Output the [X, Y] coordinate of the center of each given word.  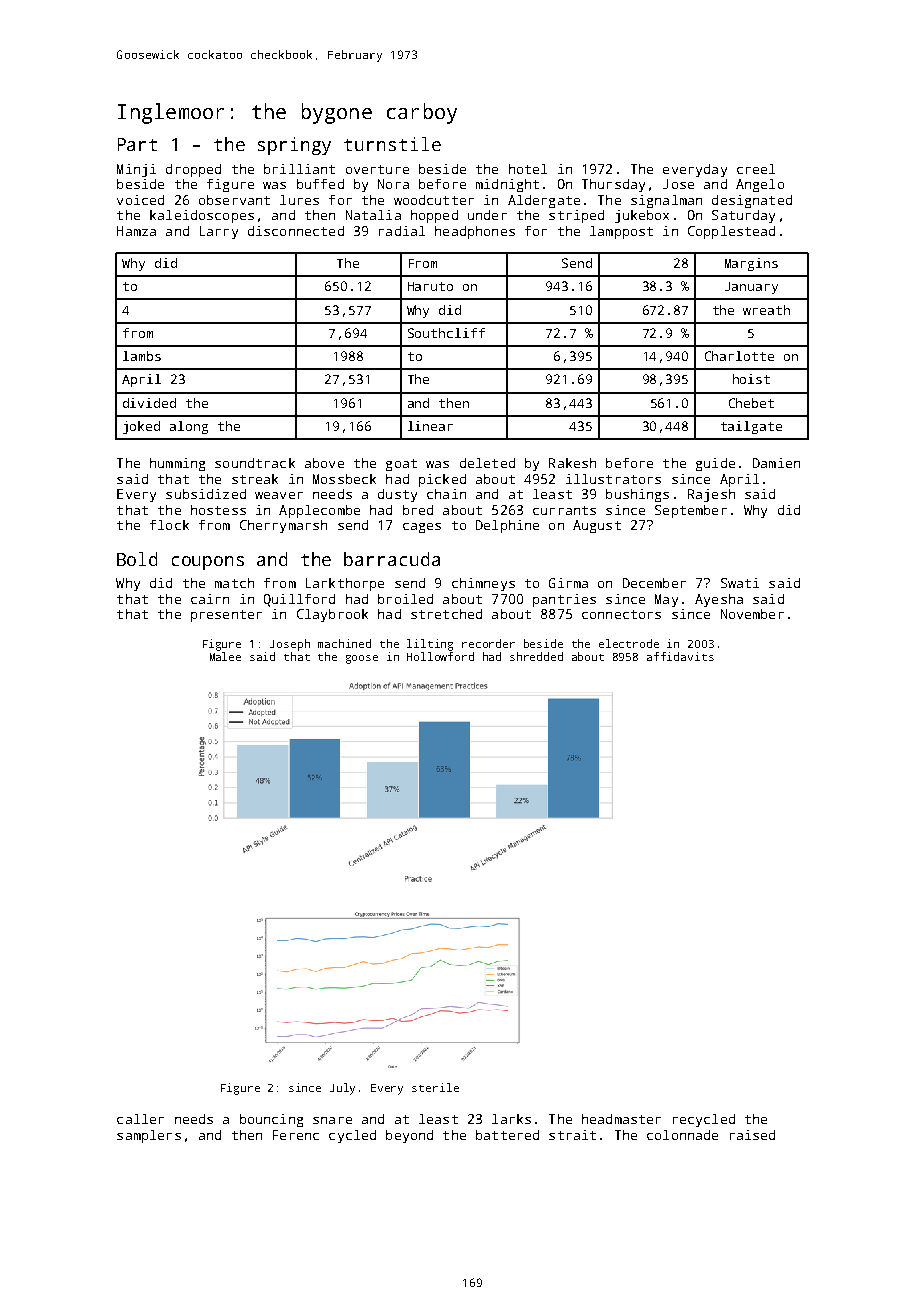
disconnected [296, 231]
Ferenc [296, 1135]
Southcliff [446, 333]
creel [756, 169]
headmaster [621, 1119]
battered [507, 1135]
